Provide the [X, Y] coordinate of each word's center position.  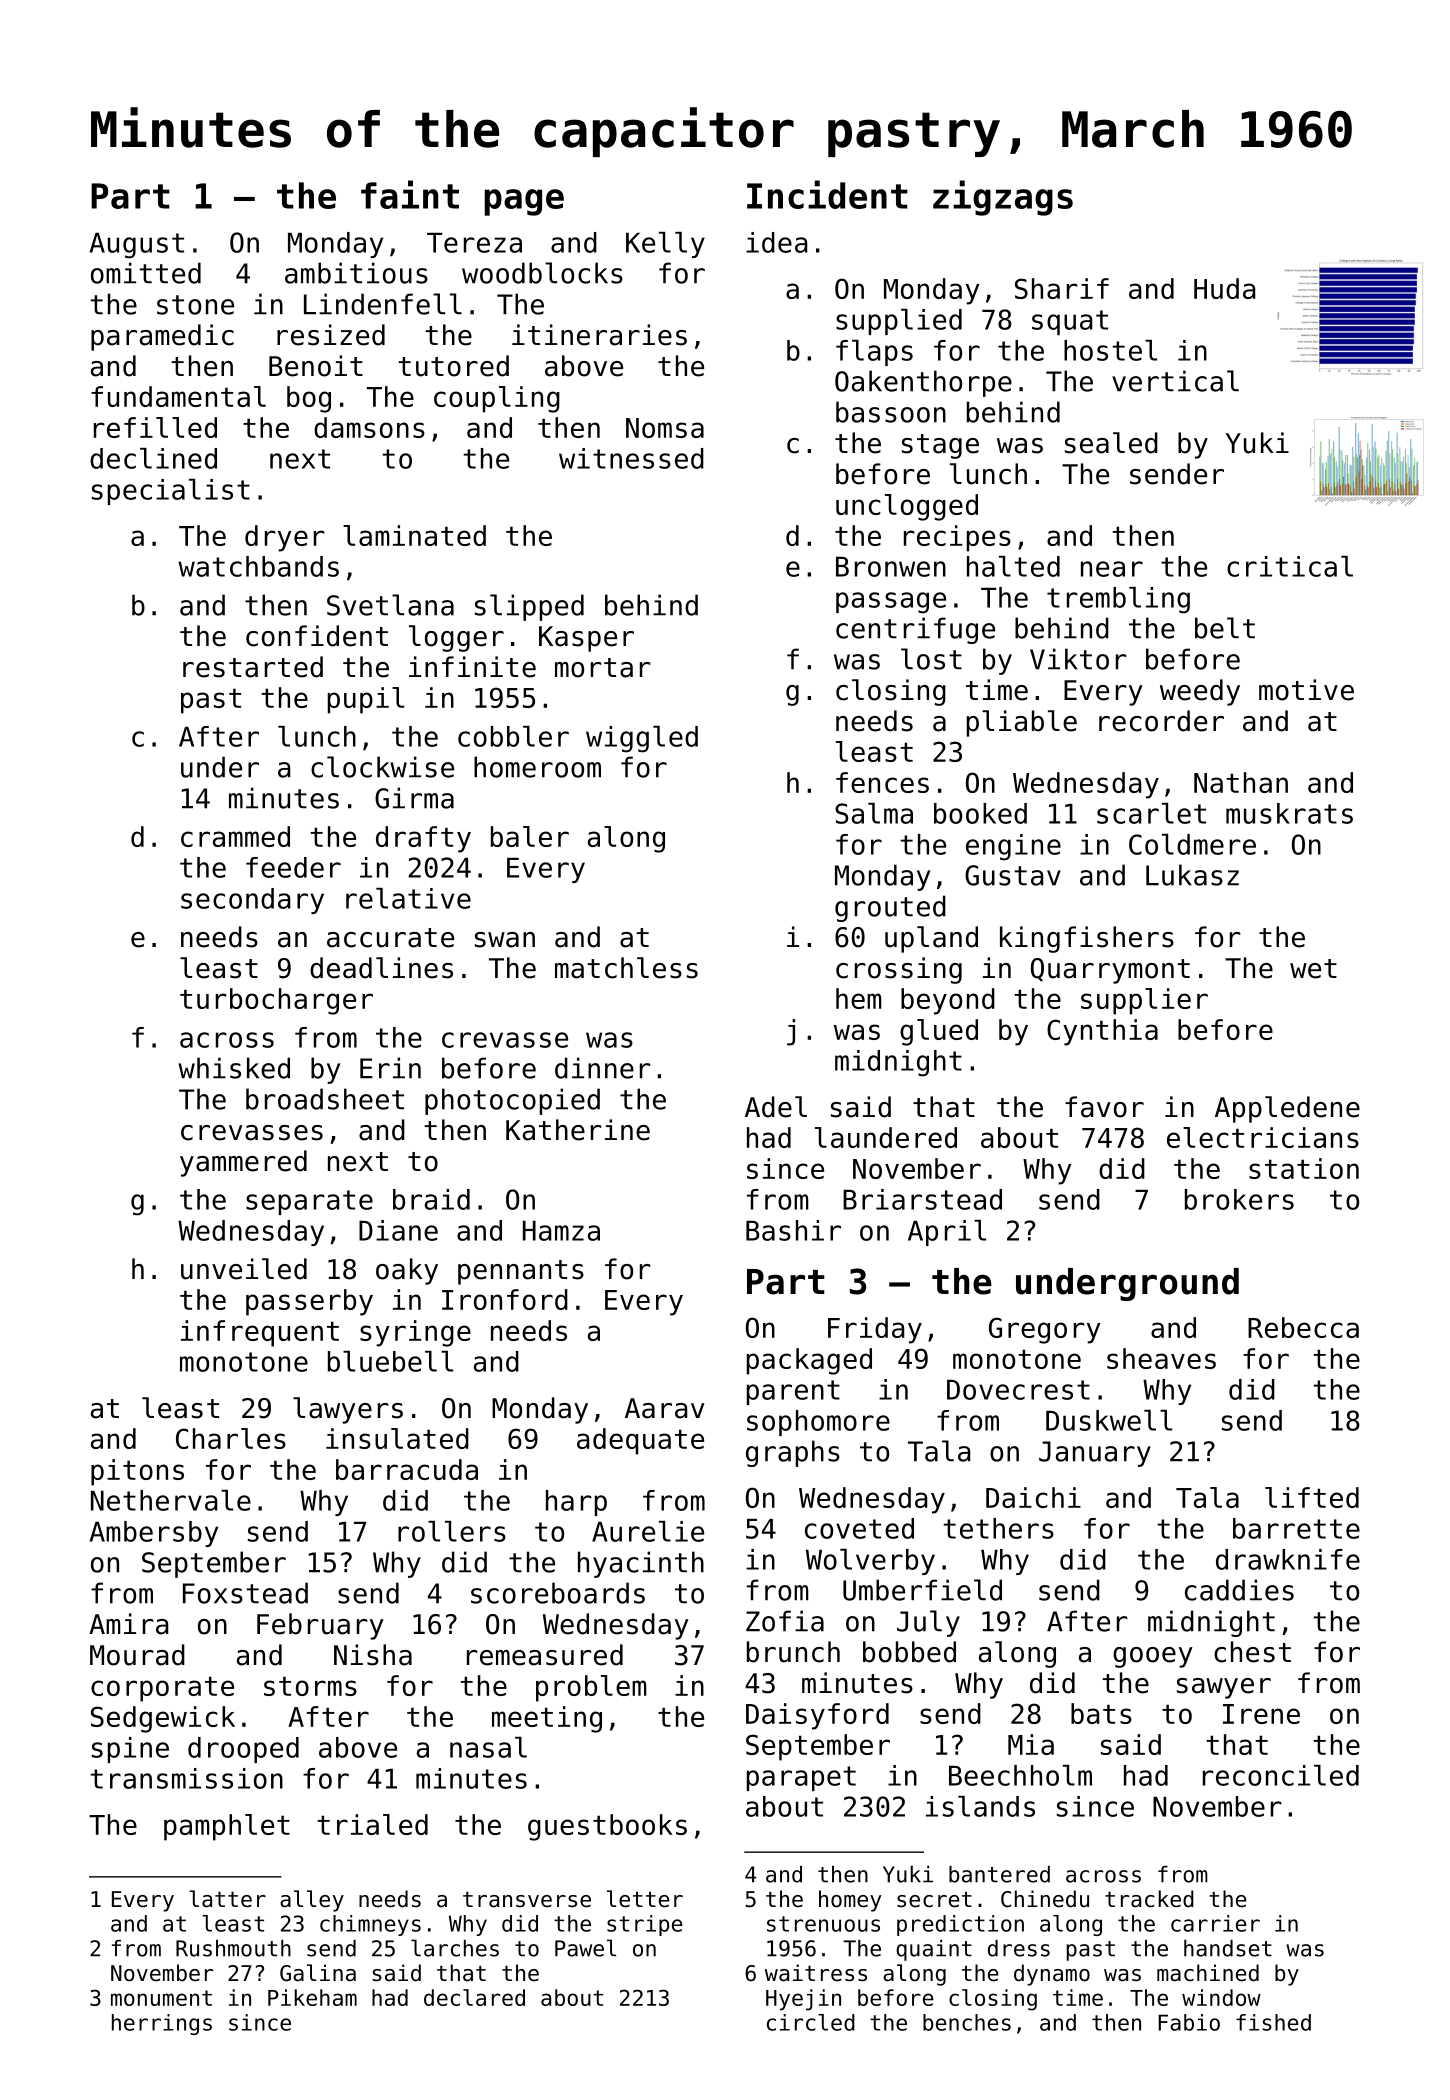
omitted [146, 273]
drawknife [1288, 1559]
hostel [1110, 350]
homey [850, 1901]
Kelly [665, 245]
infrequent [260, 1333]
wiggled [642, 739]
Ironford [505, 1299]
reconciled [1281, 1775]
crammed [235, 836]
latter [227, 1899]
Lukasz [1192, 875]
